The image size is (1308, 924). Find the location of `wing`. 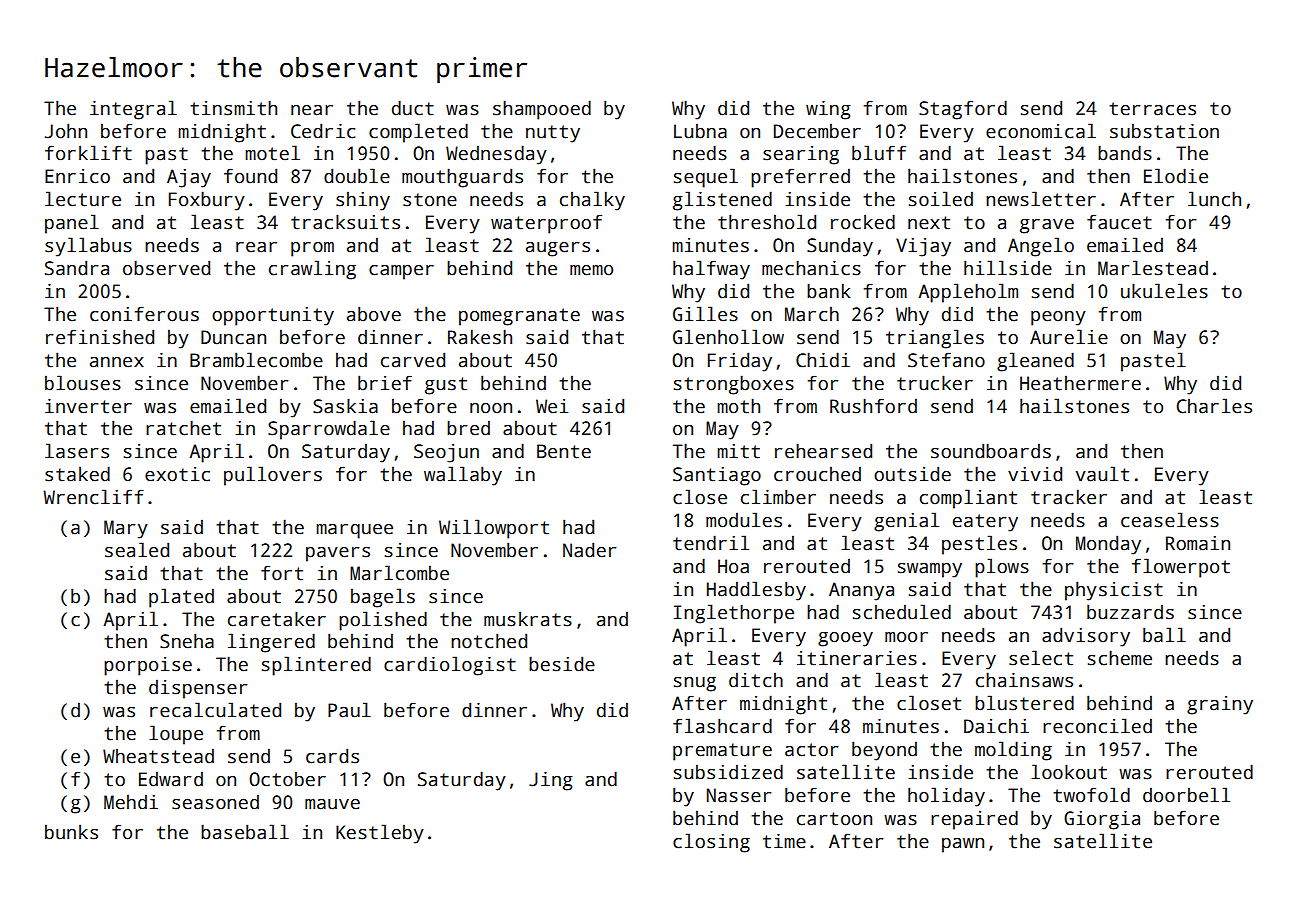

wing is located at coordinates (828, 110).
